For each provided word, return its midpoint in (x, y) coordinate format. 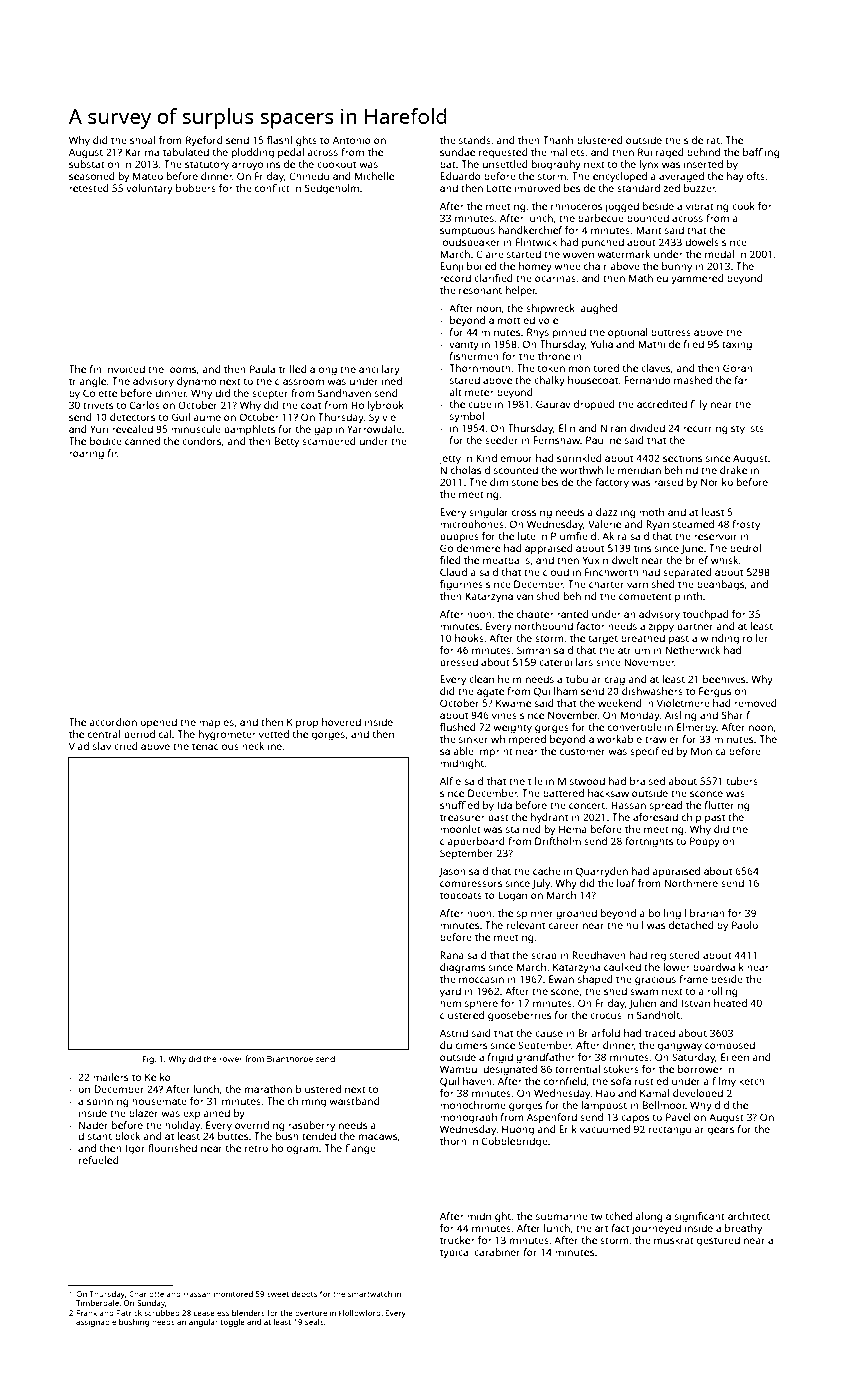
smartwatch (370, 1294)
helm (510, 679)
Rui (645, 152)
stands (475, 140)
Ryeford (204, 141)
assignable (96, 1323)
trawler (662, 739)
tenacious (215, 746)
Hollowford (360, 1313)
